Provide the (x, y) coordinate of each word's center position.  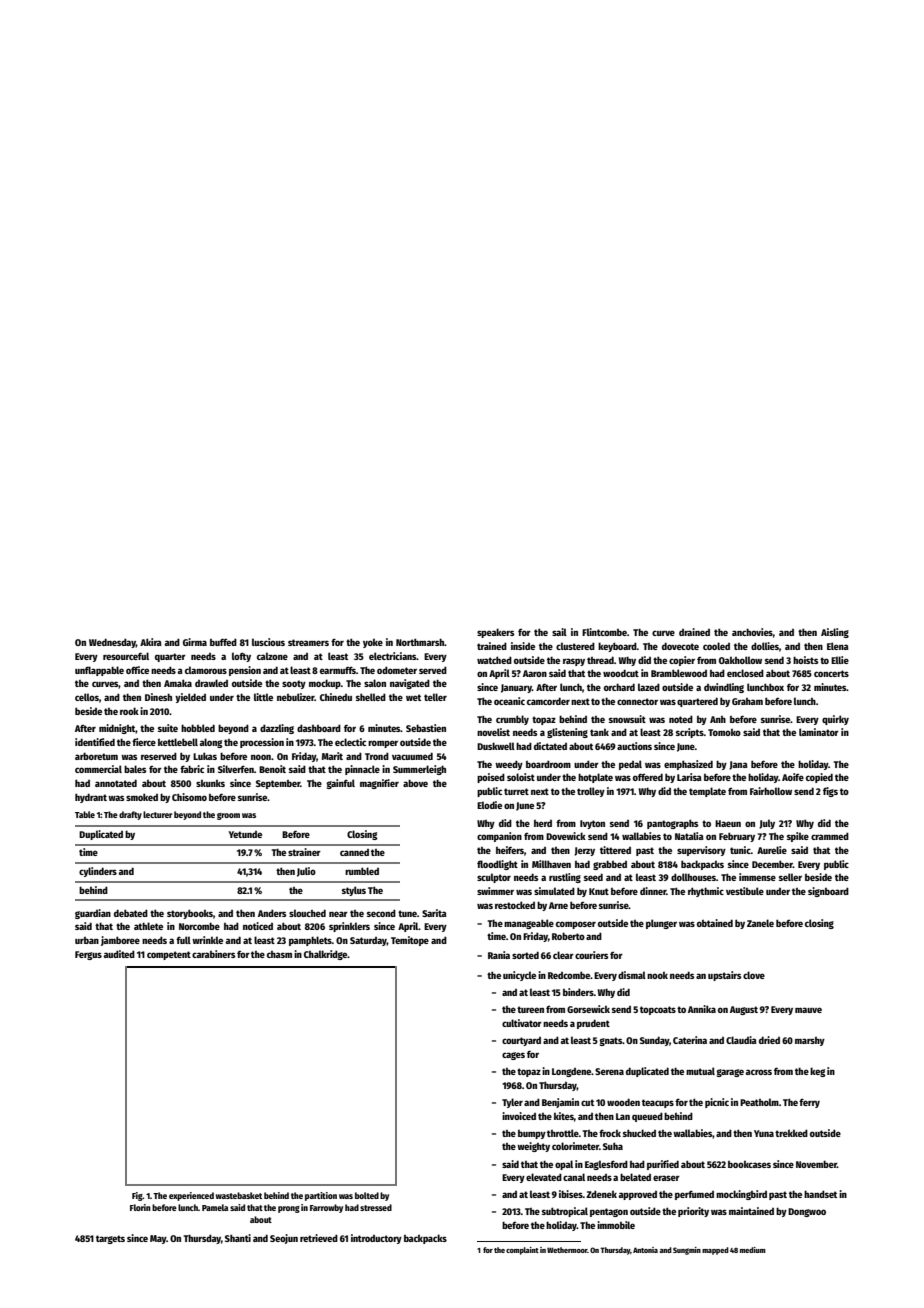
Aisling (835, 633)
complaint (522, 1251)
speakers (496, 633)
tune (407, 913)
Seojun (284, 1239)
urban (87, 940)
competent (169, 955)
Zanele (760, 923)
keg (818, 1072)
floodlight (497, 865)
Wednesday (112, 643)
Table (85, 814)
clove (754, 975)
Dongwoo (807, 1212)
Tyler (512, 1103)
